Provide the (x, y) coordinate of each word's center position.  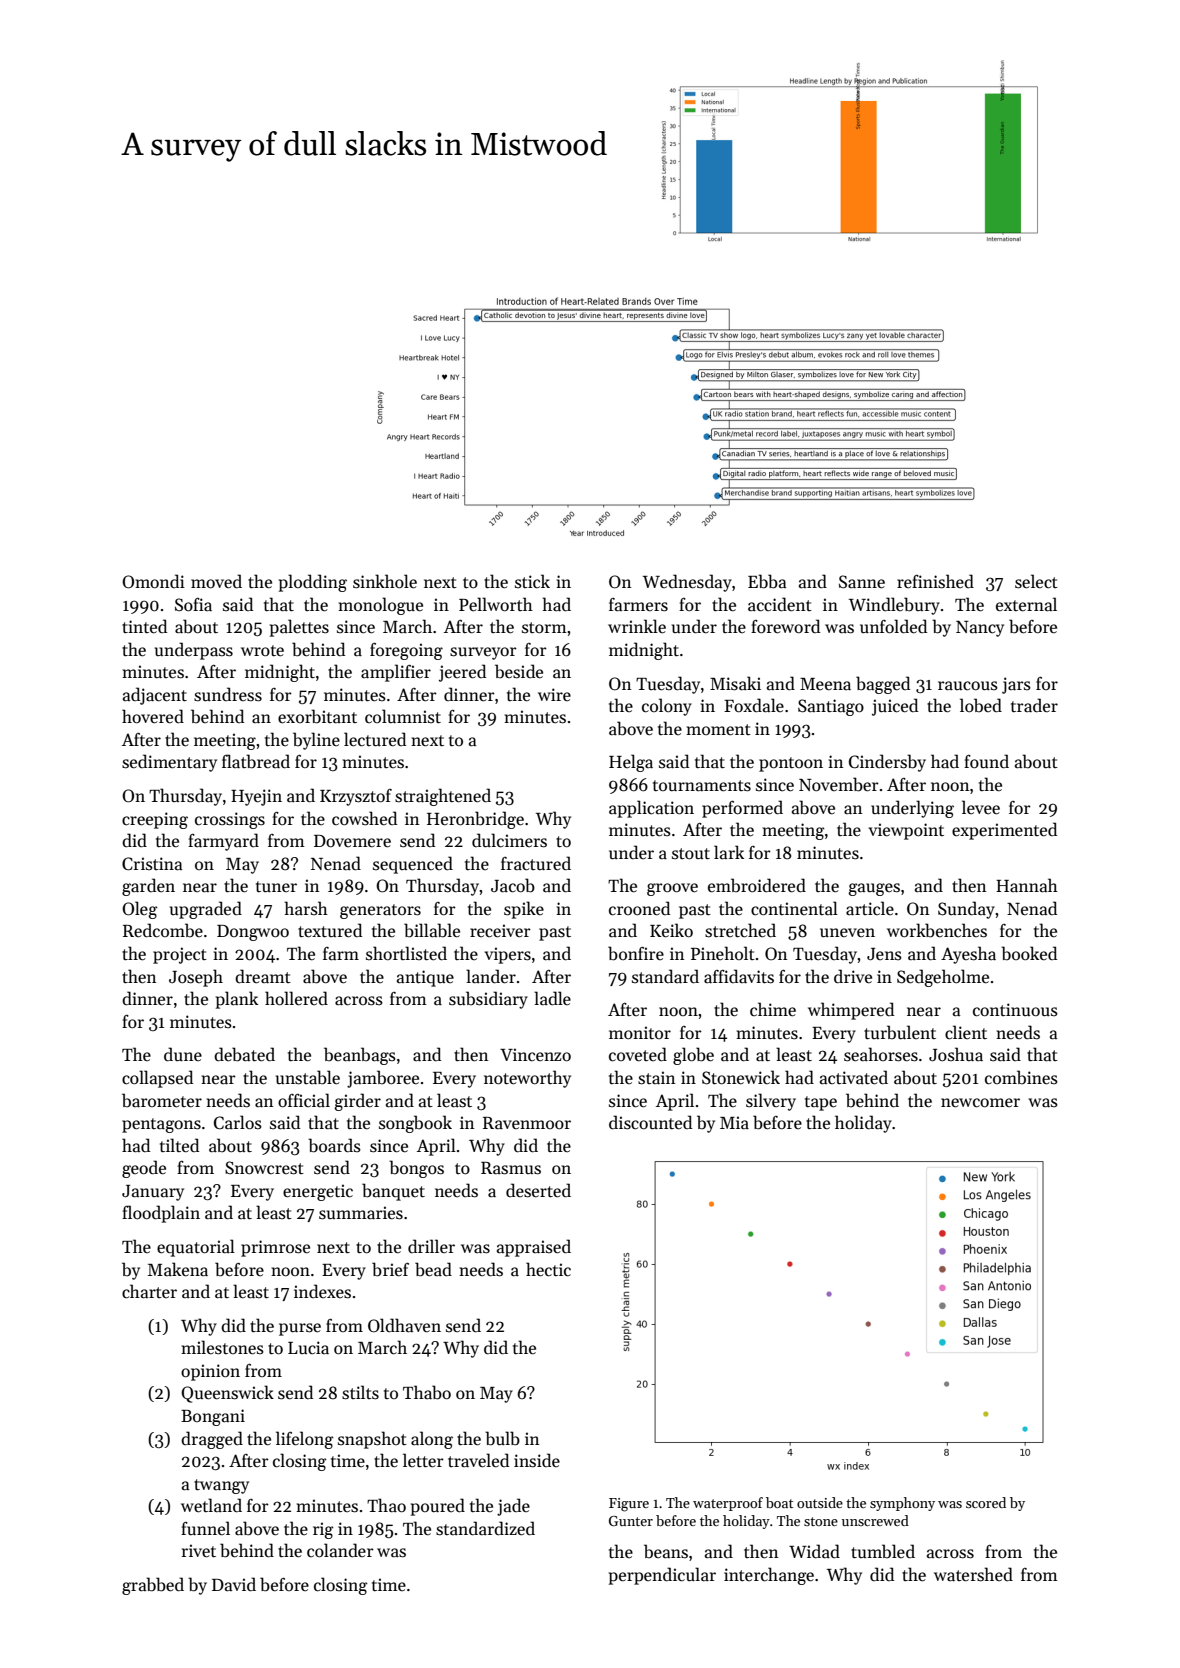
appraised (534, 1248)
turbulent (900, 1032)
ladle (552, 998)
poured (438, 1507)
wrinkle (637, 626)
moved (216, 581)
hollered (296, 998)
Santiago (831, 707)
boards (334, 1145)
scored (986, 1502)
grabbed (153, 1586)
